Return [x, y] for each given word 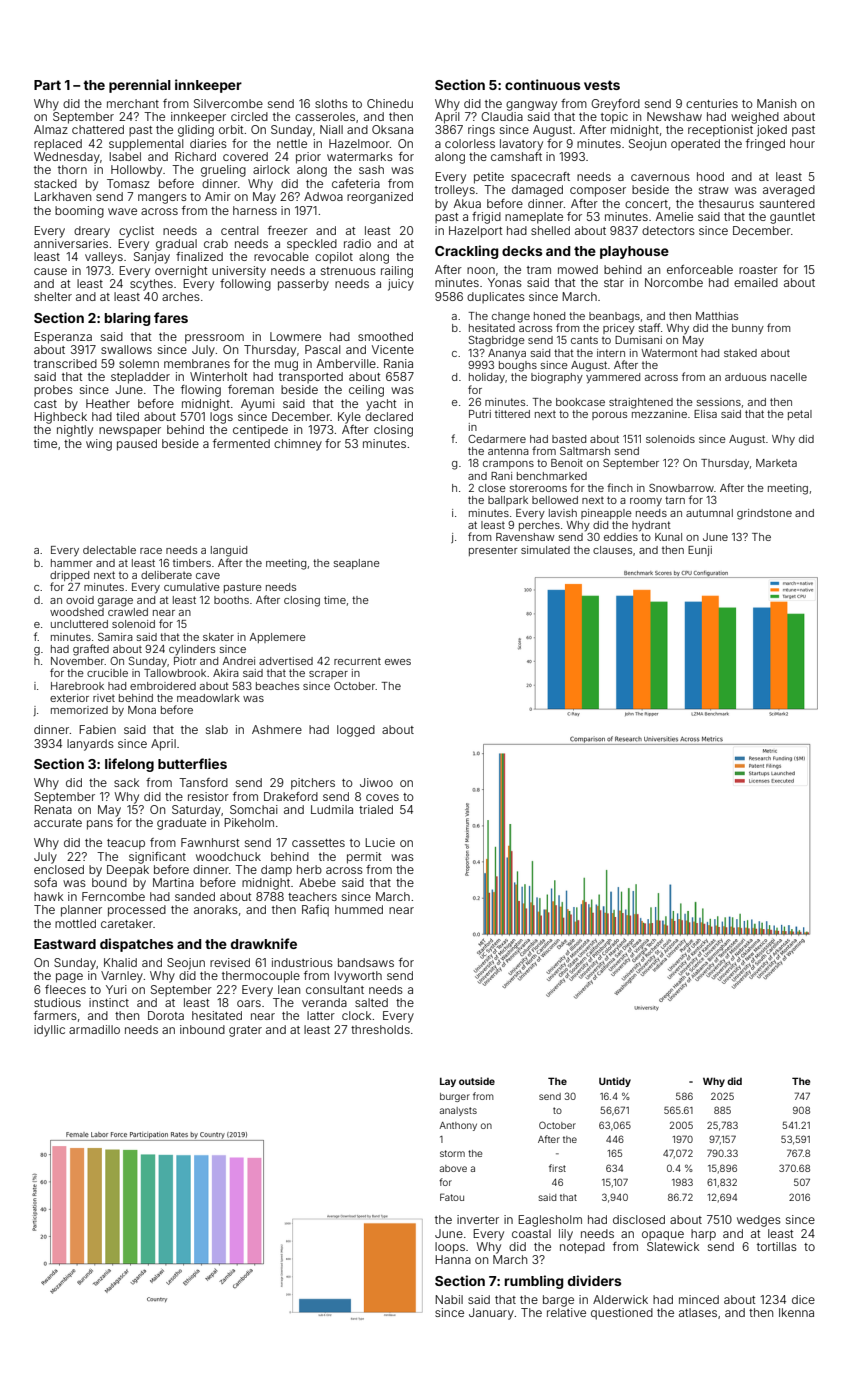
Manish [776, 103]
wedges [759, 1221]
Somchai [254, 809]
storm [452, 1153]
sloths [331, 103]
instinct [109, 1002]
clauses [612, 550]
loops [450, 1248]
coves [382, 797]
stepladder [140, 378]
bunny [748, 329]
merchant [133, 103]
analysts [458, 1111]
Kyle [349, 418]
